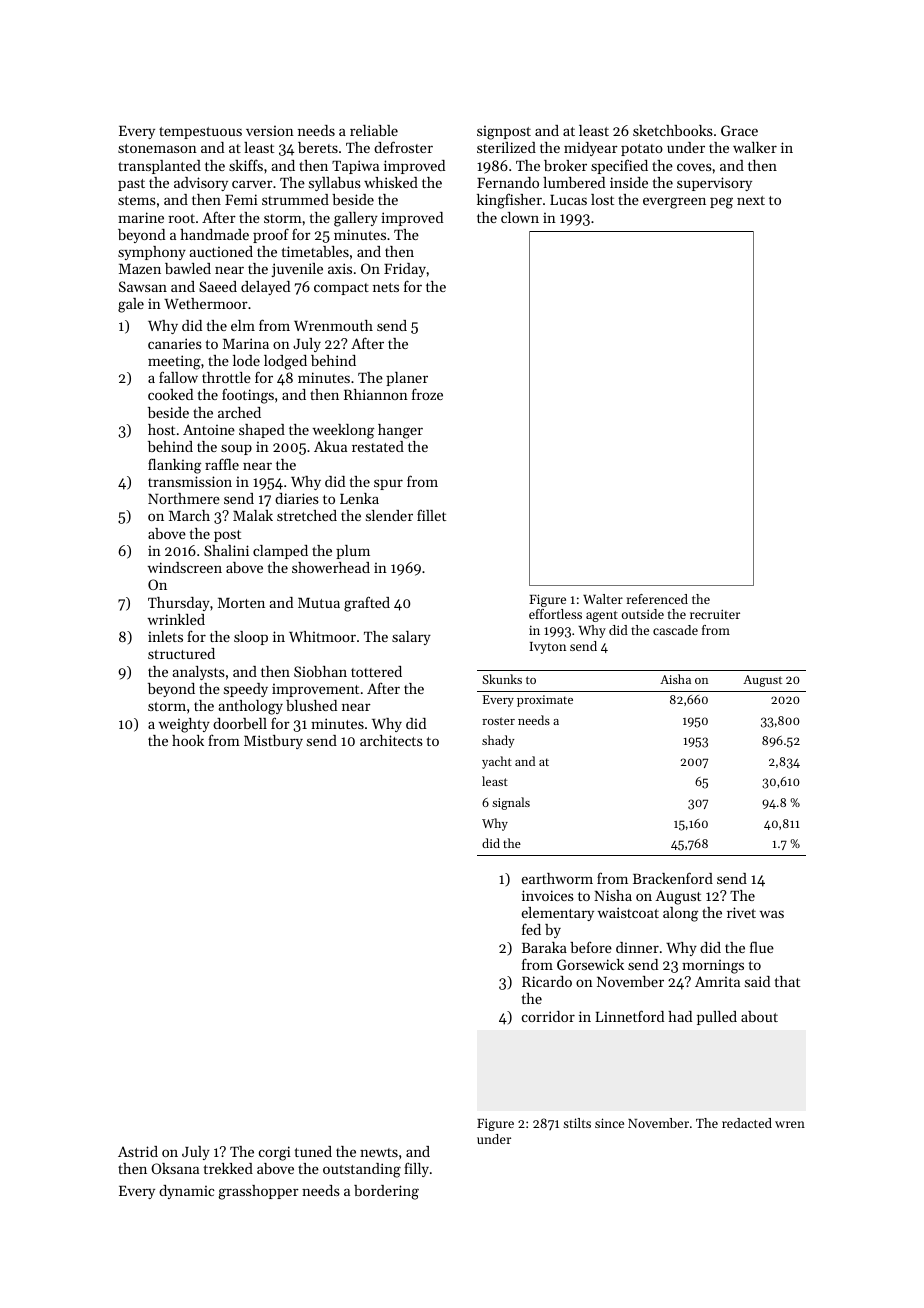 Image resolution: width=924 pixels, height=1308 pixels. What do you see at coordinates (675, 679) in the image?
I see `Aisha` at bounding box center [675, 679].
